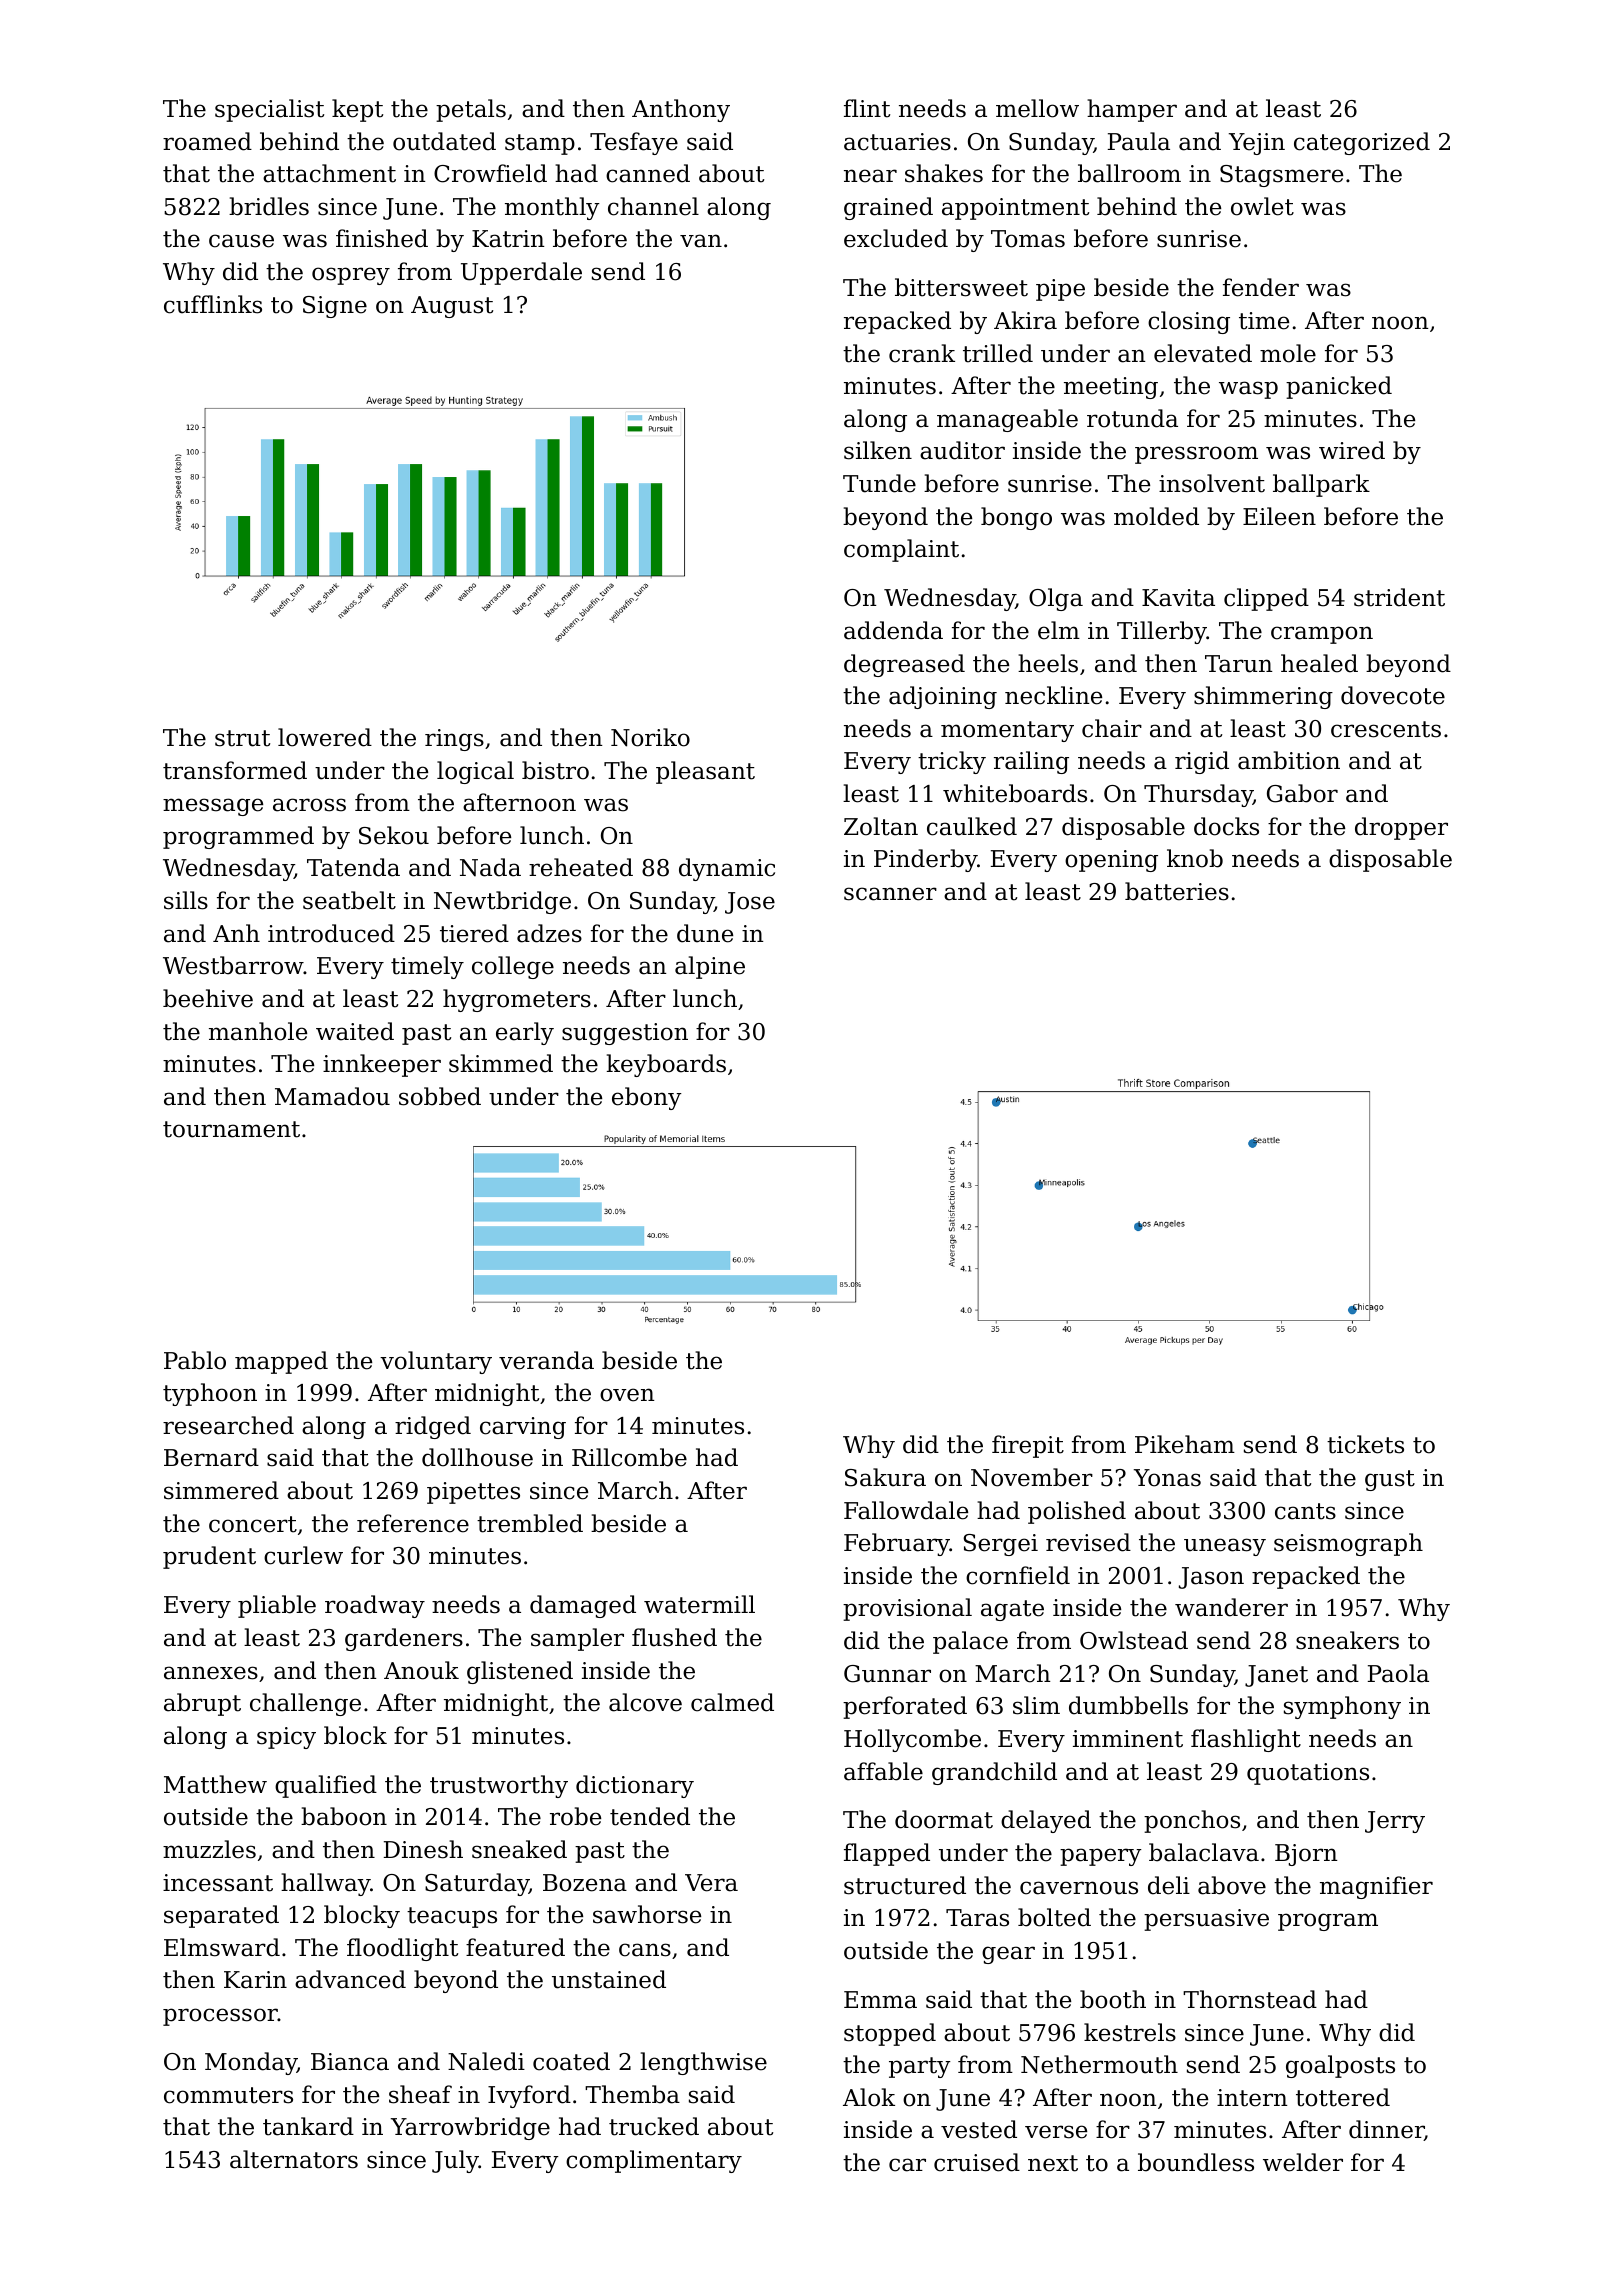 Image resolution: width=1620 pixels, height=2292 pixels. I want to click on quotations, so click(1308, 1774).
